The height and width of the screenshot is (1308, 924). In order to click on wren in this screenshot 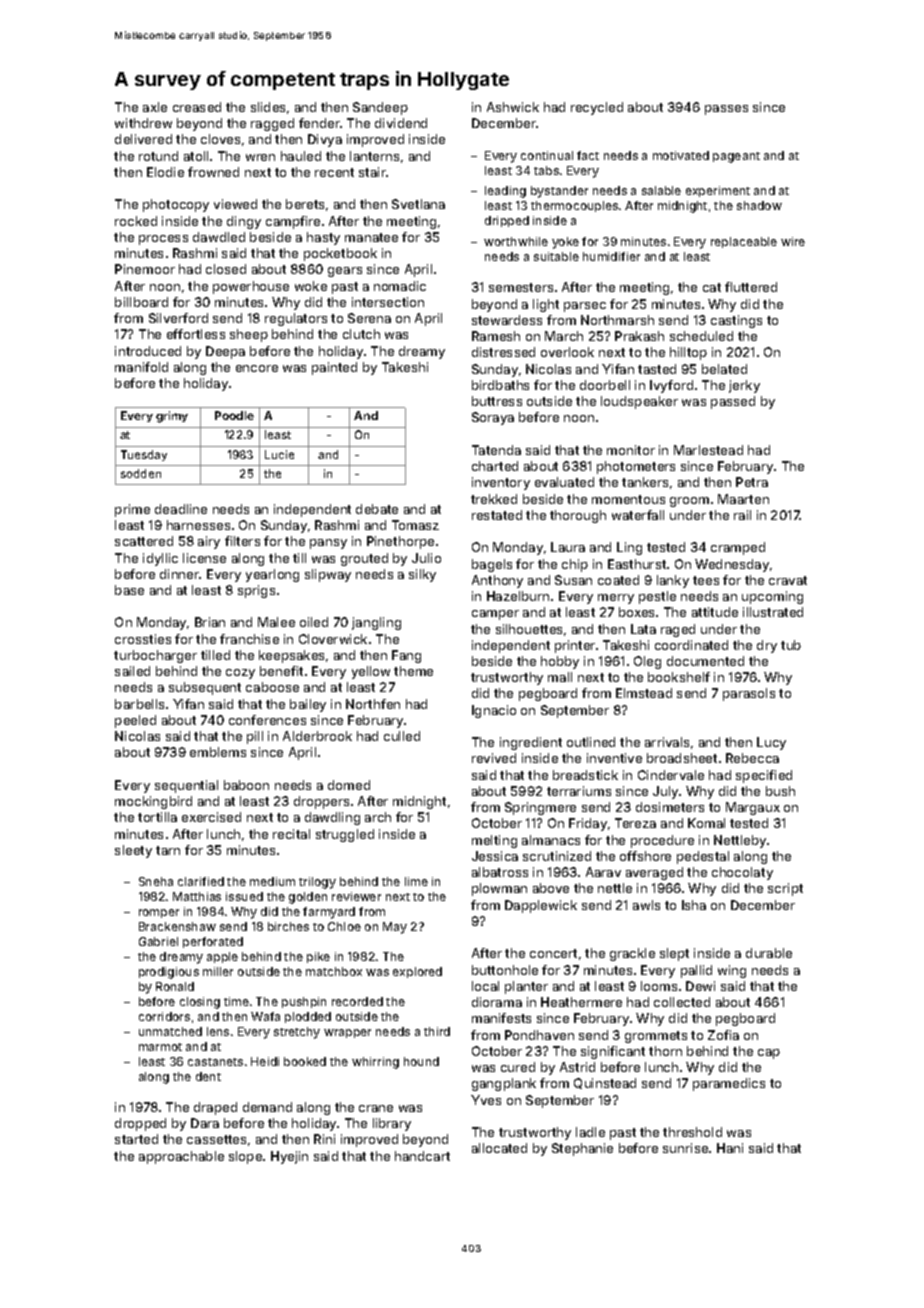, I will do `click(260, 157)`.
